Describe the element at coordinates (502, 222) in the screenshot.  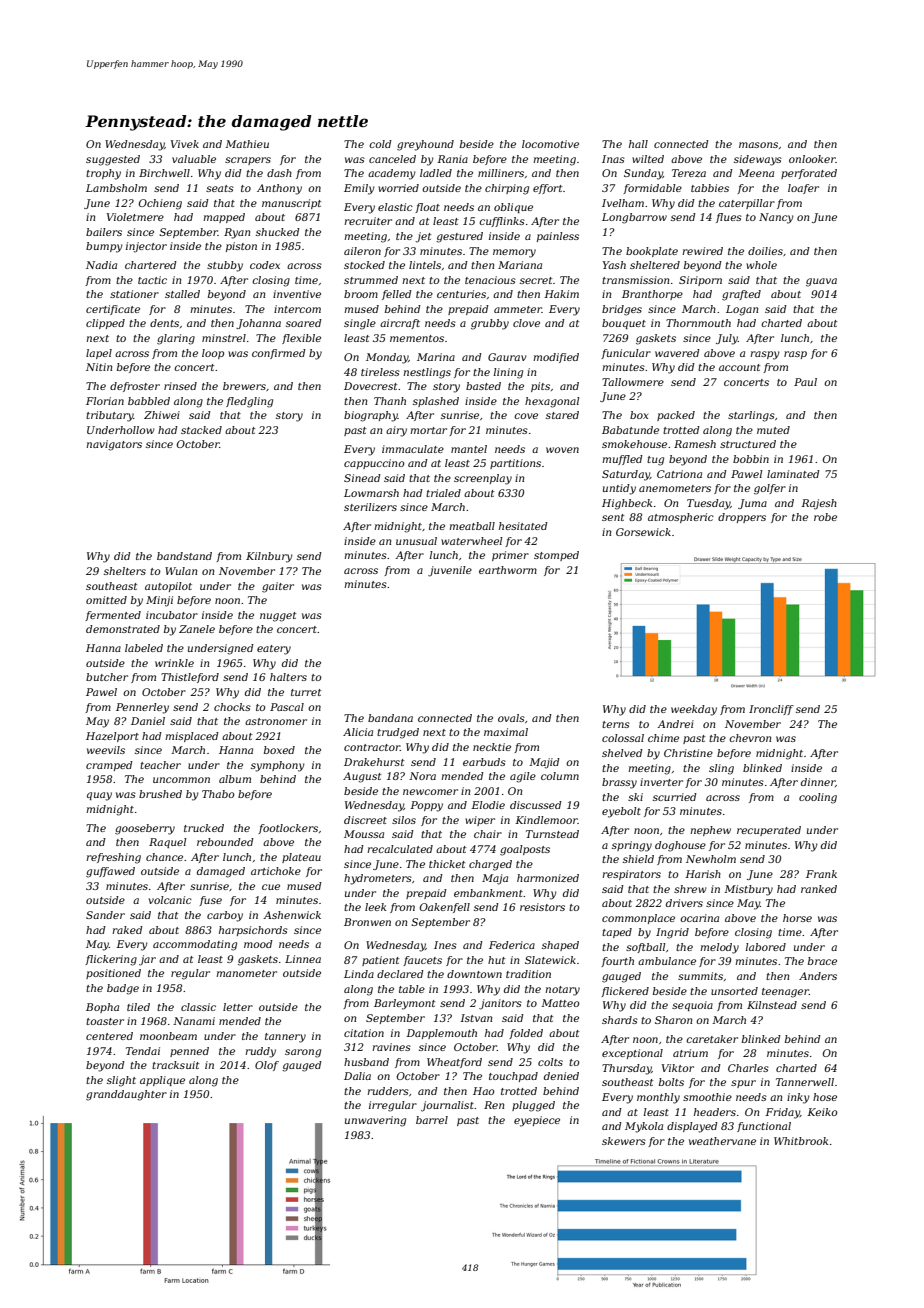
I see `cufflinks` at that location.
